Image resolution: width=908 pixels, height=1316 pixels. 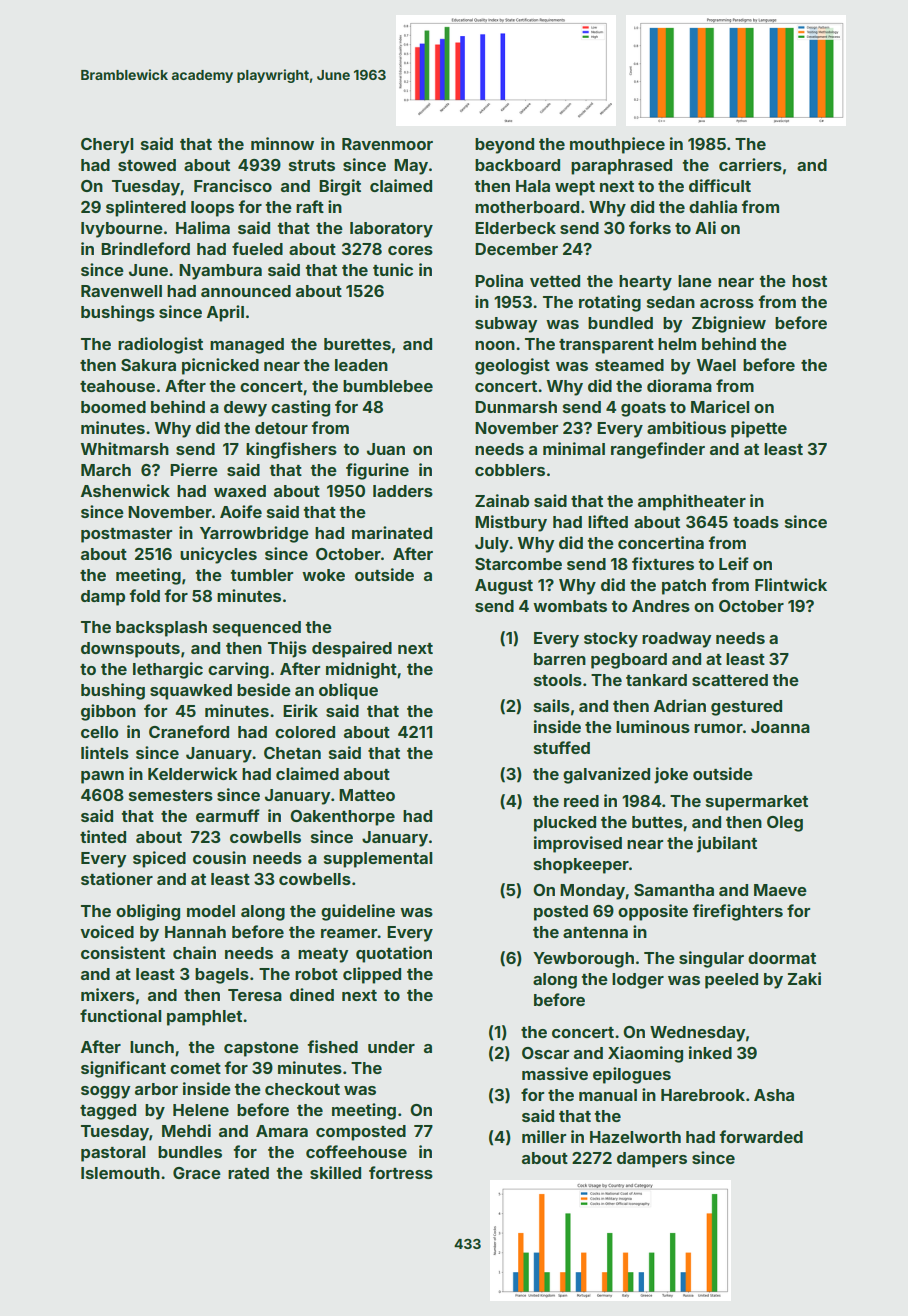 I want to click on Oleg, so click(x=785, y=824).
